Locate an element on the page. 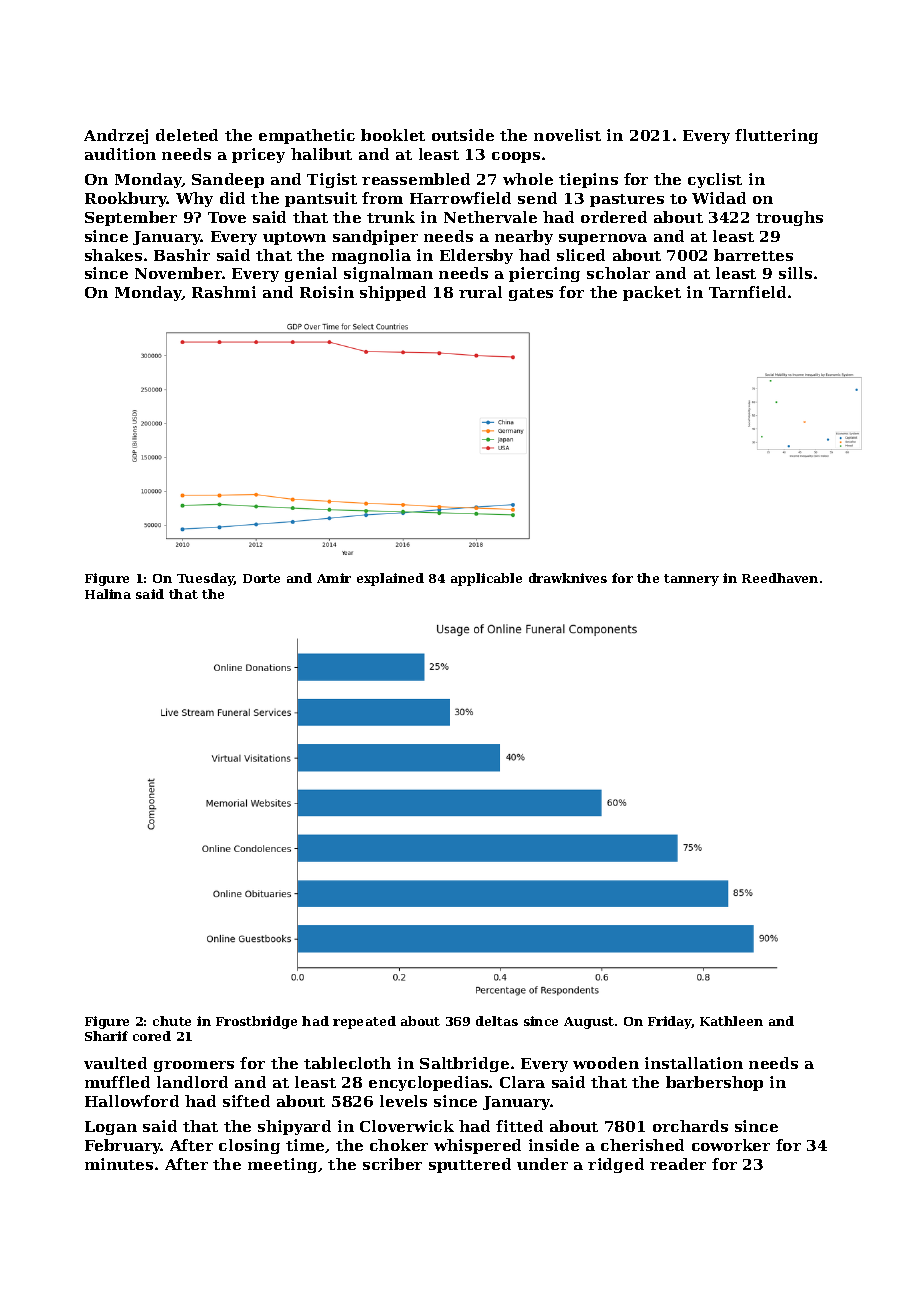 Image resolution: width=924 pixels, height=1311 pixels. tannery is located at coordinates (691, 580).
